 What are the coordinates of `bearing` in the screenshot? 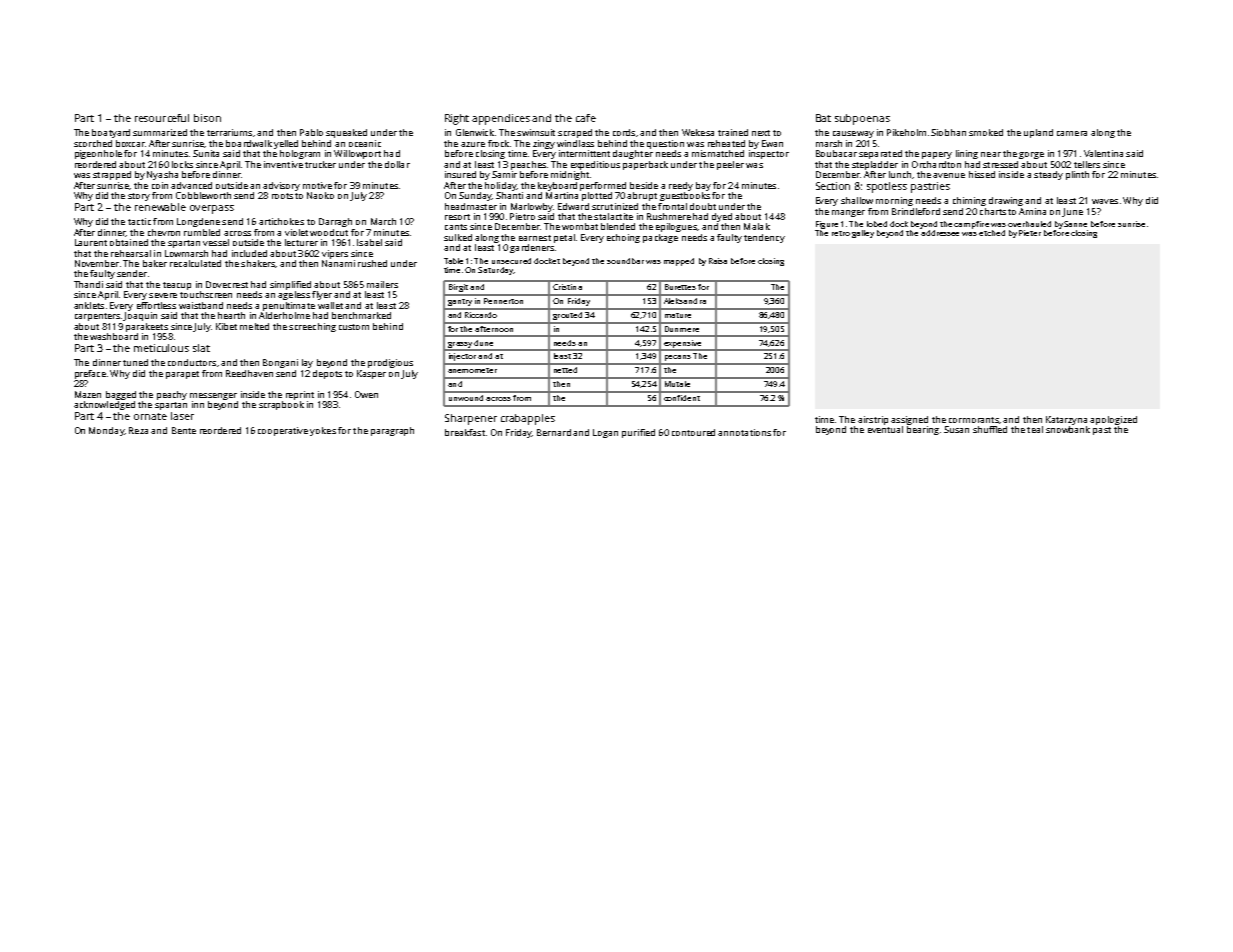 It's located at (923, 430).
